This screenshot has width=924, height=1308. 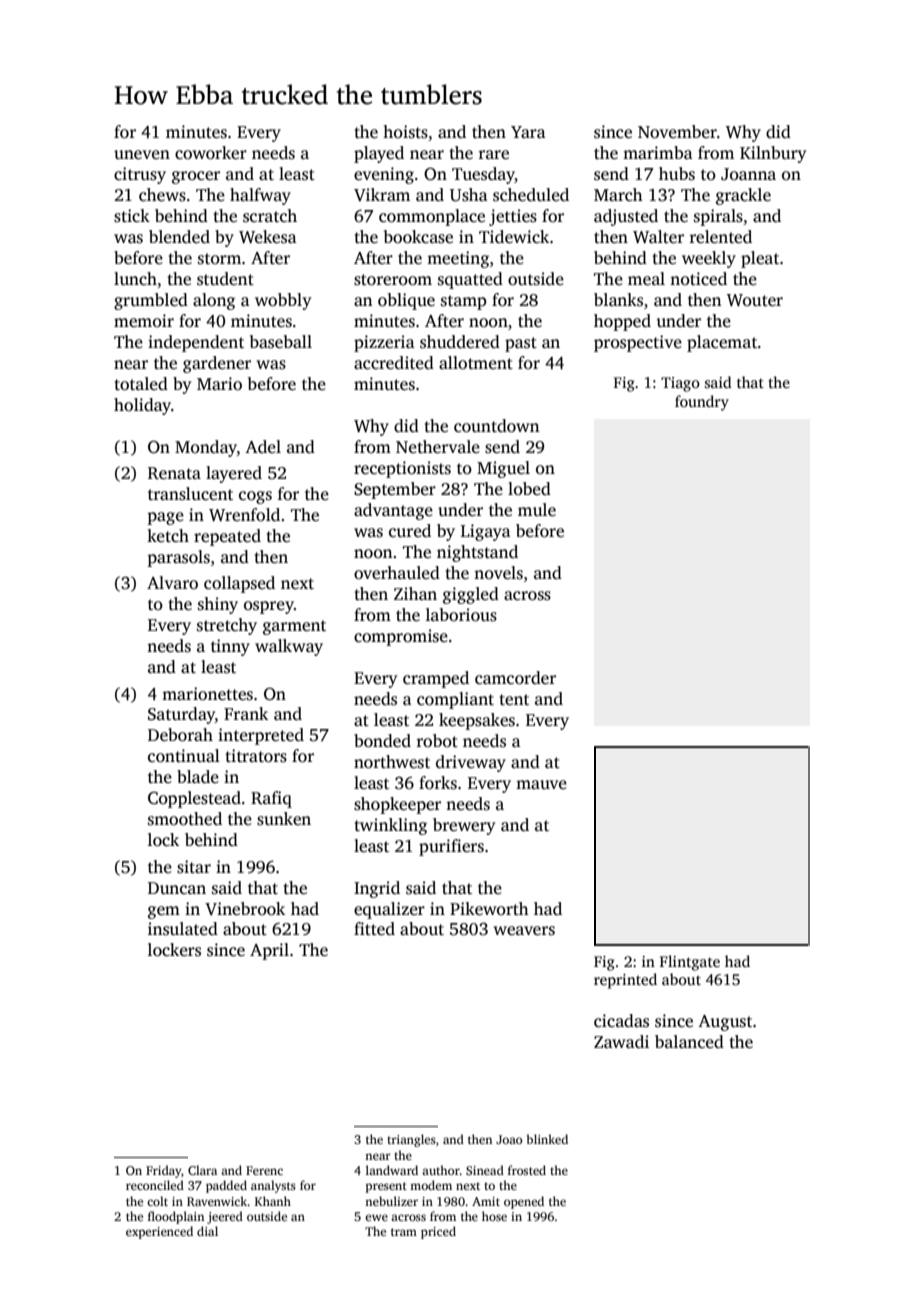 I want to click on mule, so click(x=537, y=510).
